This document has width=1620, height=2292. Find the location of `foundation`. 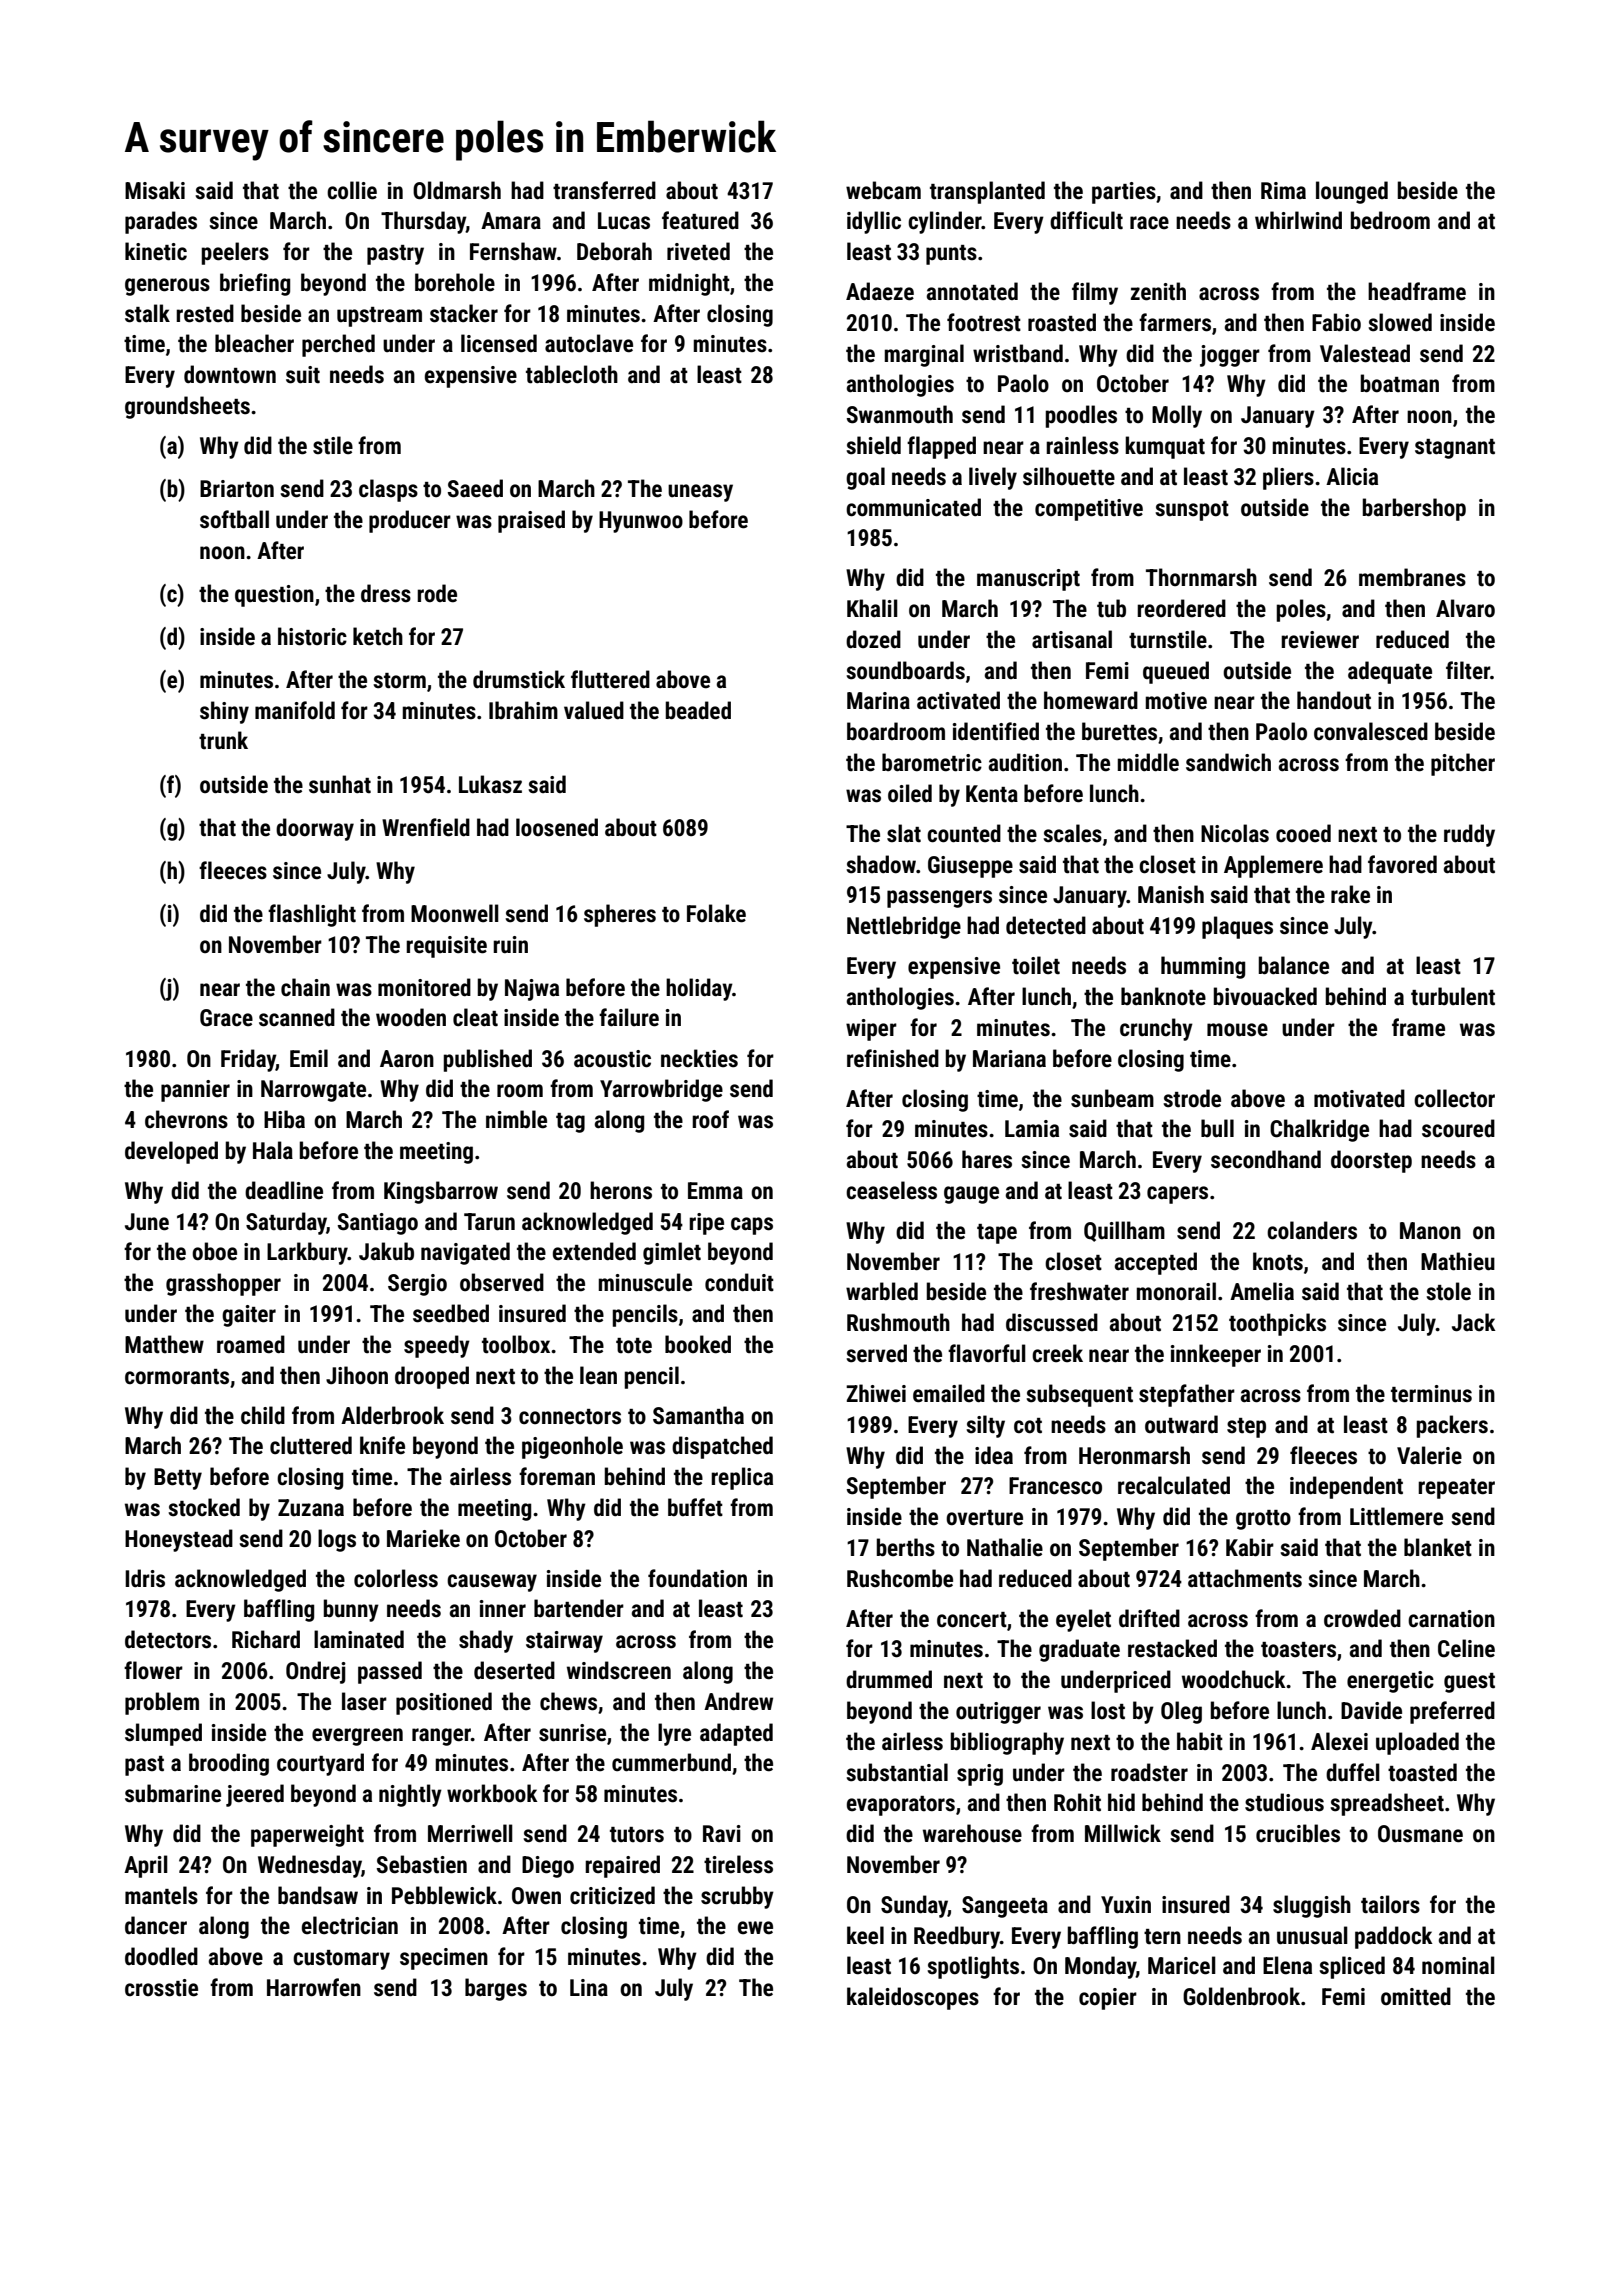

foundation is located at coordinates (697, 1578).
